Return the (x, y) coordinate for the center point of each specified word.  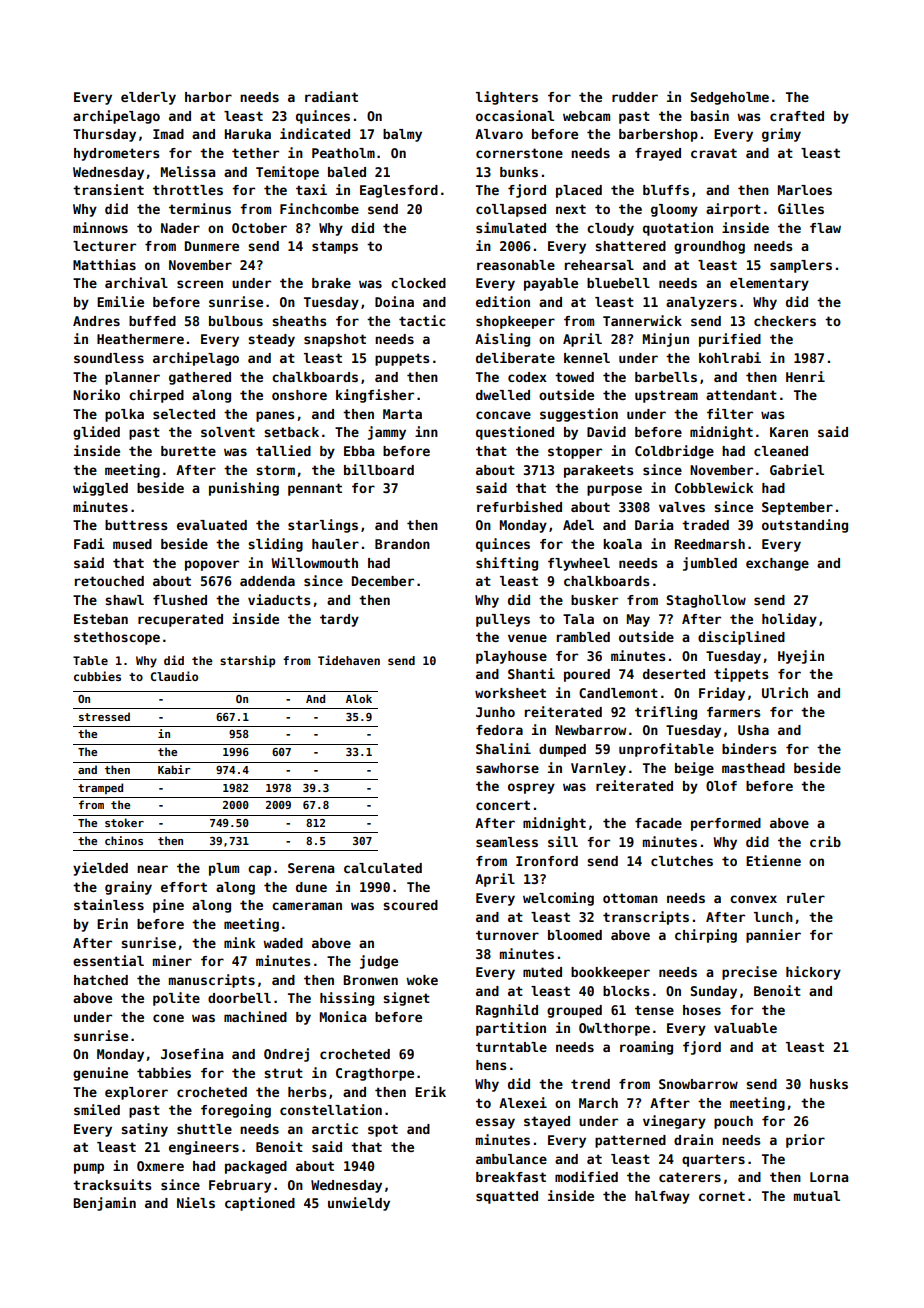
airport (733, 210)
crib (825, 841)
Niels (196, 1202)
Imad (168, 134)
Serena (311, 868)
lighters (507, 98)
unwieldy (359, 1204)
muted (542, 972)
